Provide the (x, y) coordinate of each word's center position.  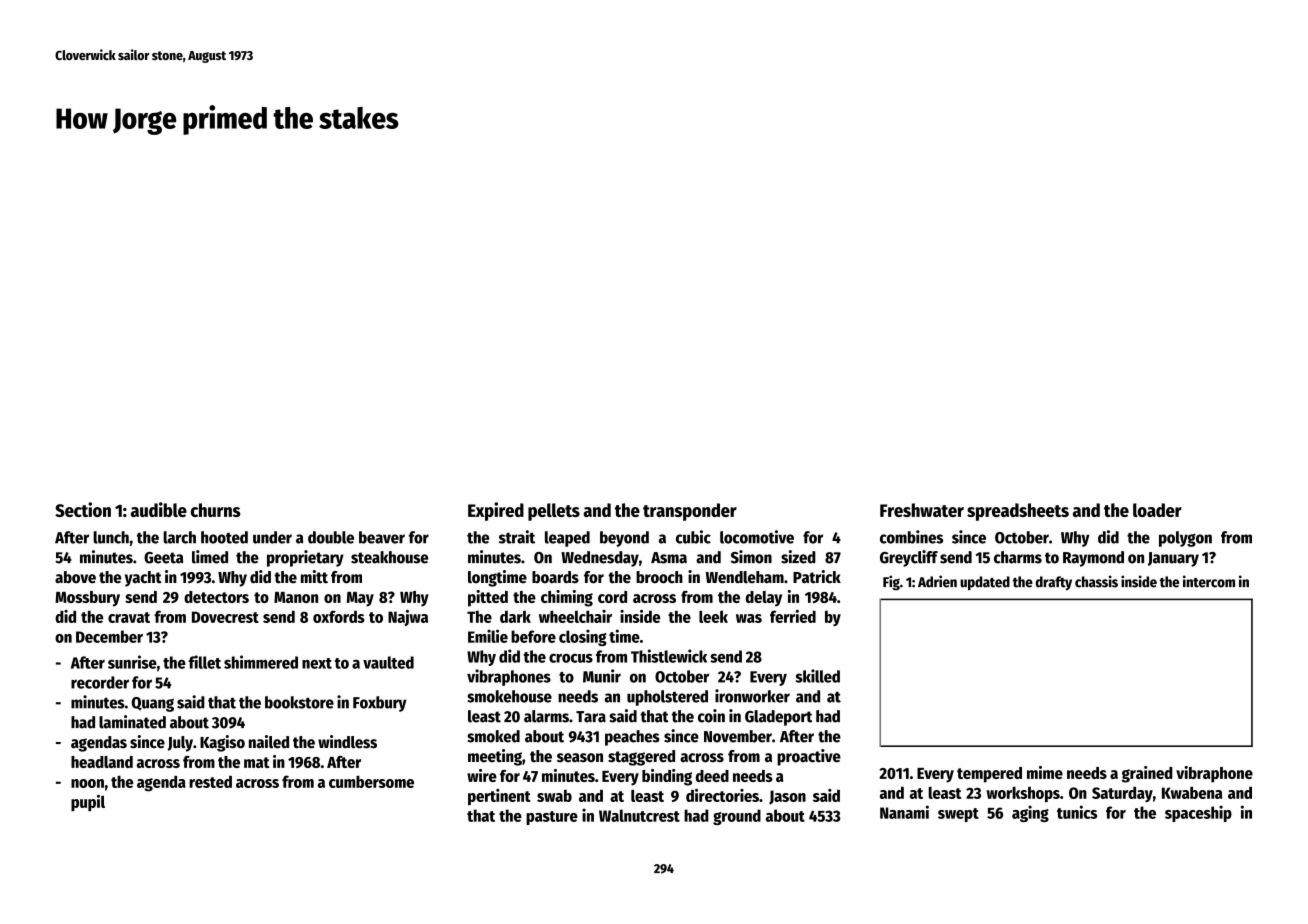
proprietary (305, 558)
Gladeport (778, 718)
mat (257, 762)
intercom (1209, 581)
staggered (641, 758)
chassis (1096, 581)
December (109, 636)
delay (764, 599)
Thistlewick (669, 656)
